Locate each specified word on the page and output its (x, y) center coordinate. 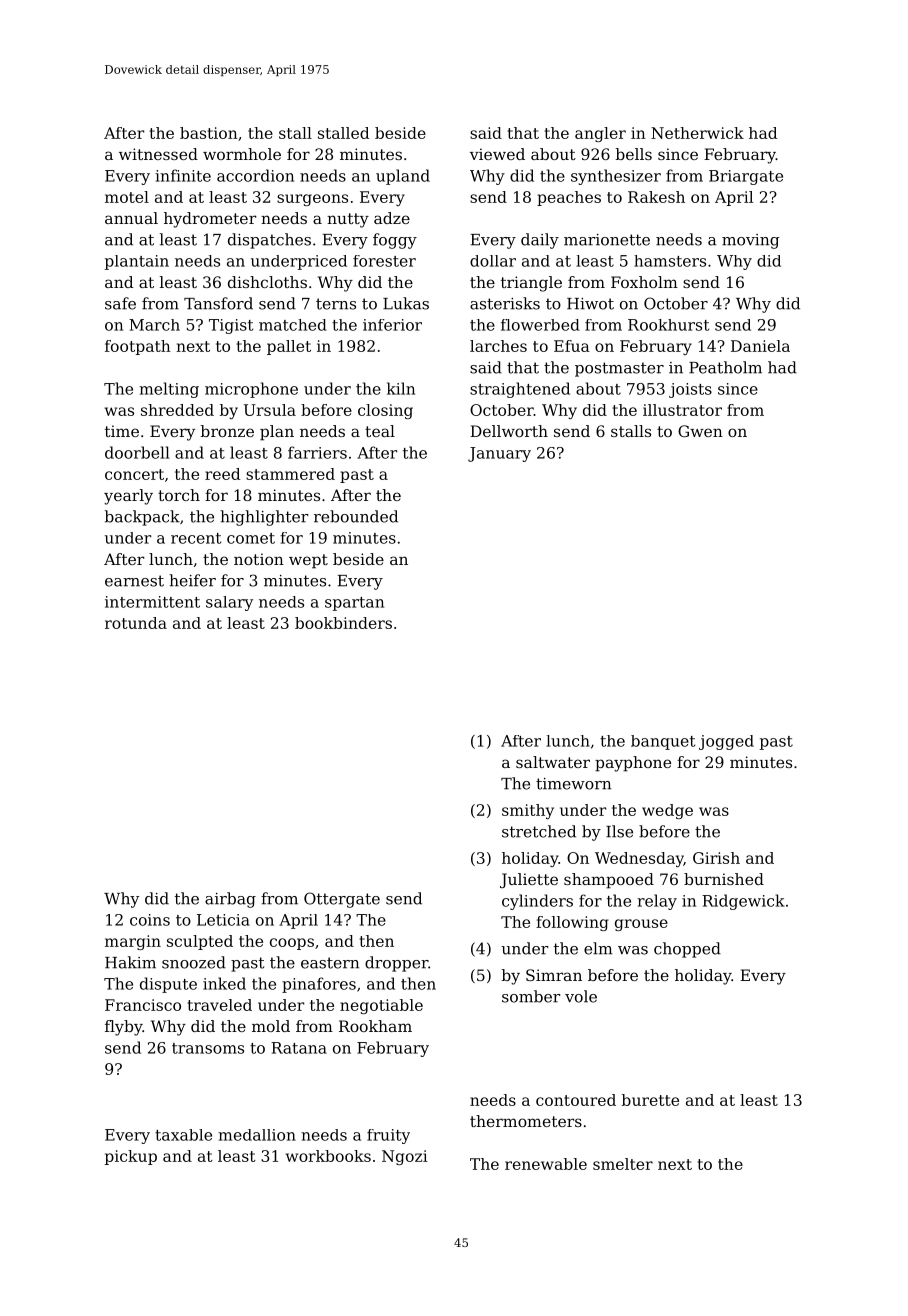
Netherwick (697, 133)
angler (600, 134)
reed (222, 474)
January (499, 454)
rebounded (356, 516)
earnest (134, 581)
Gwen (700, 431)
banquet (663, 742)
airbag (230, 900)
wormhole (242, 154)
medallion (257, 1135)
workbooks (328, 1156)
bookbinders (343, 623)
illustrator (682, 410)
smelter (623, 1164)
